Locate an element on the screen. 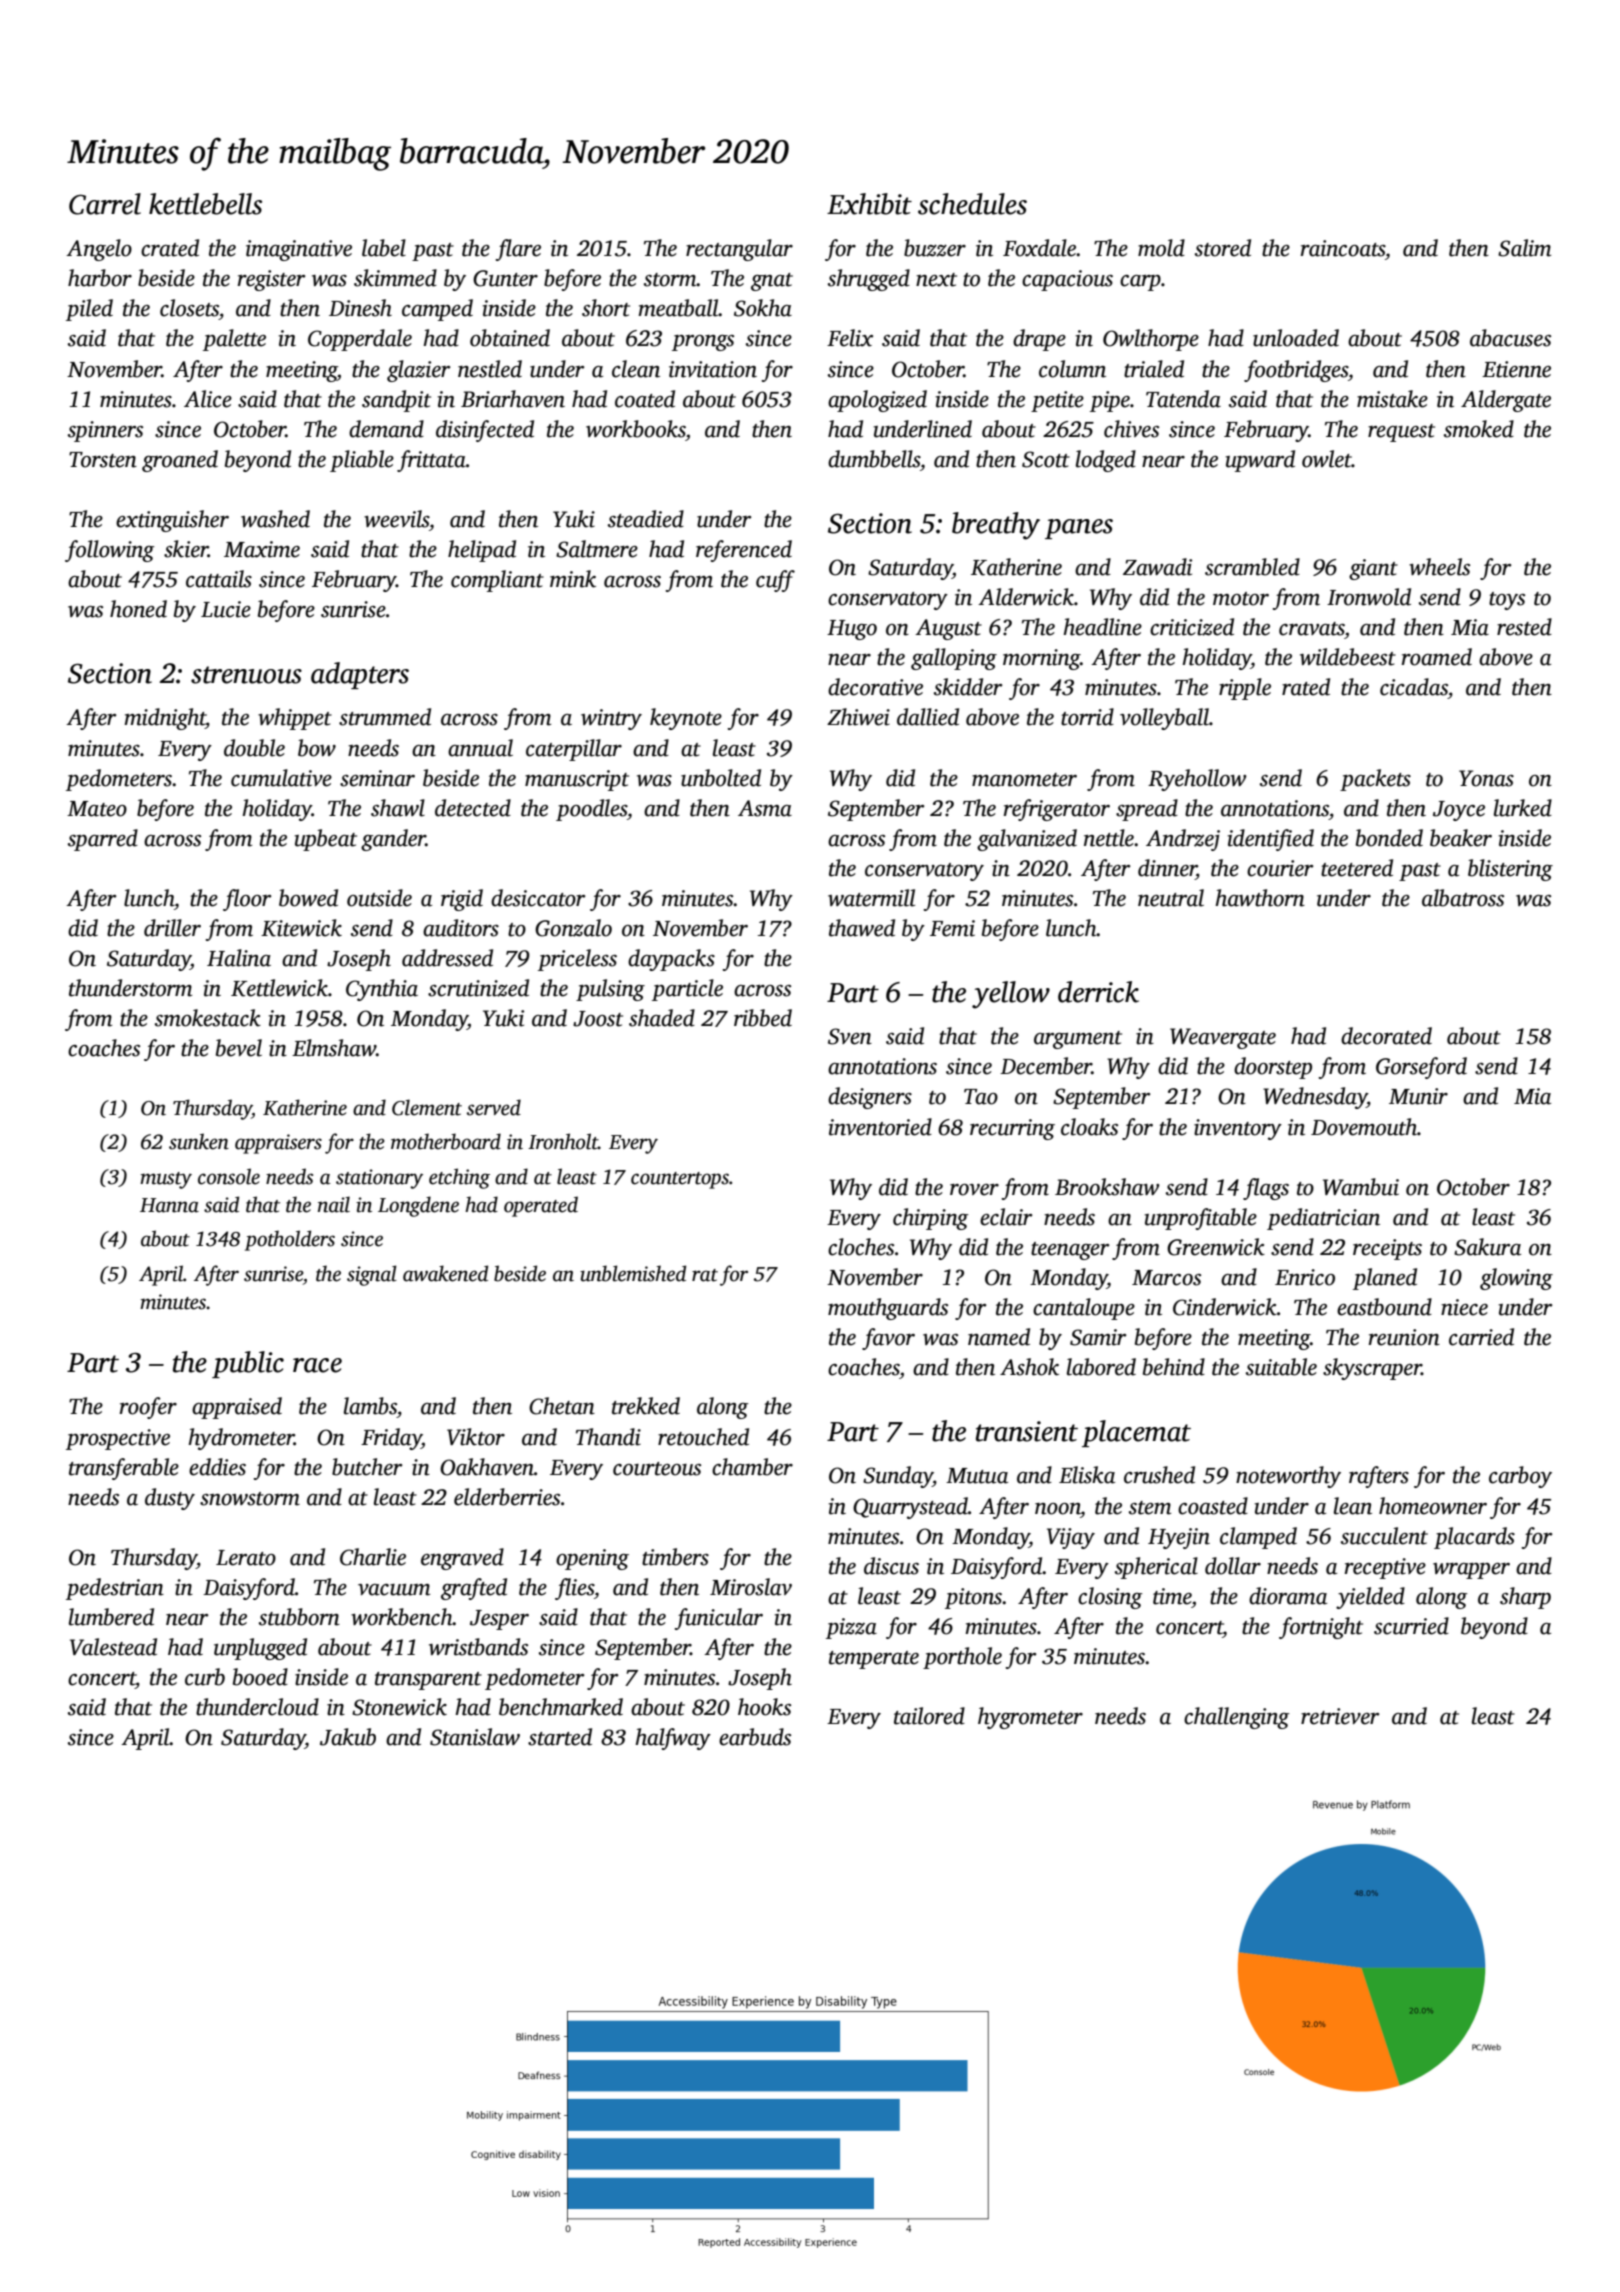 Image resolution: width=1620 pixels, height=2292 pixels. outside is located at coordinates (379, 898).
